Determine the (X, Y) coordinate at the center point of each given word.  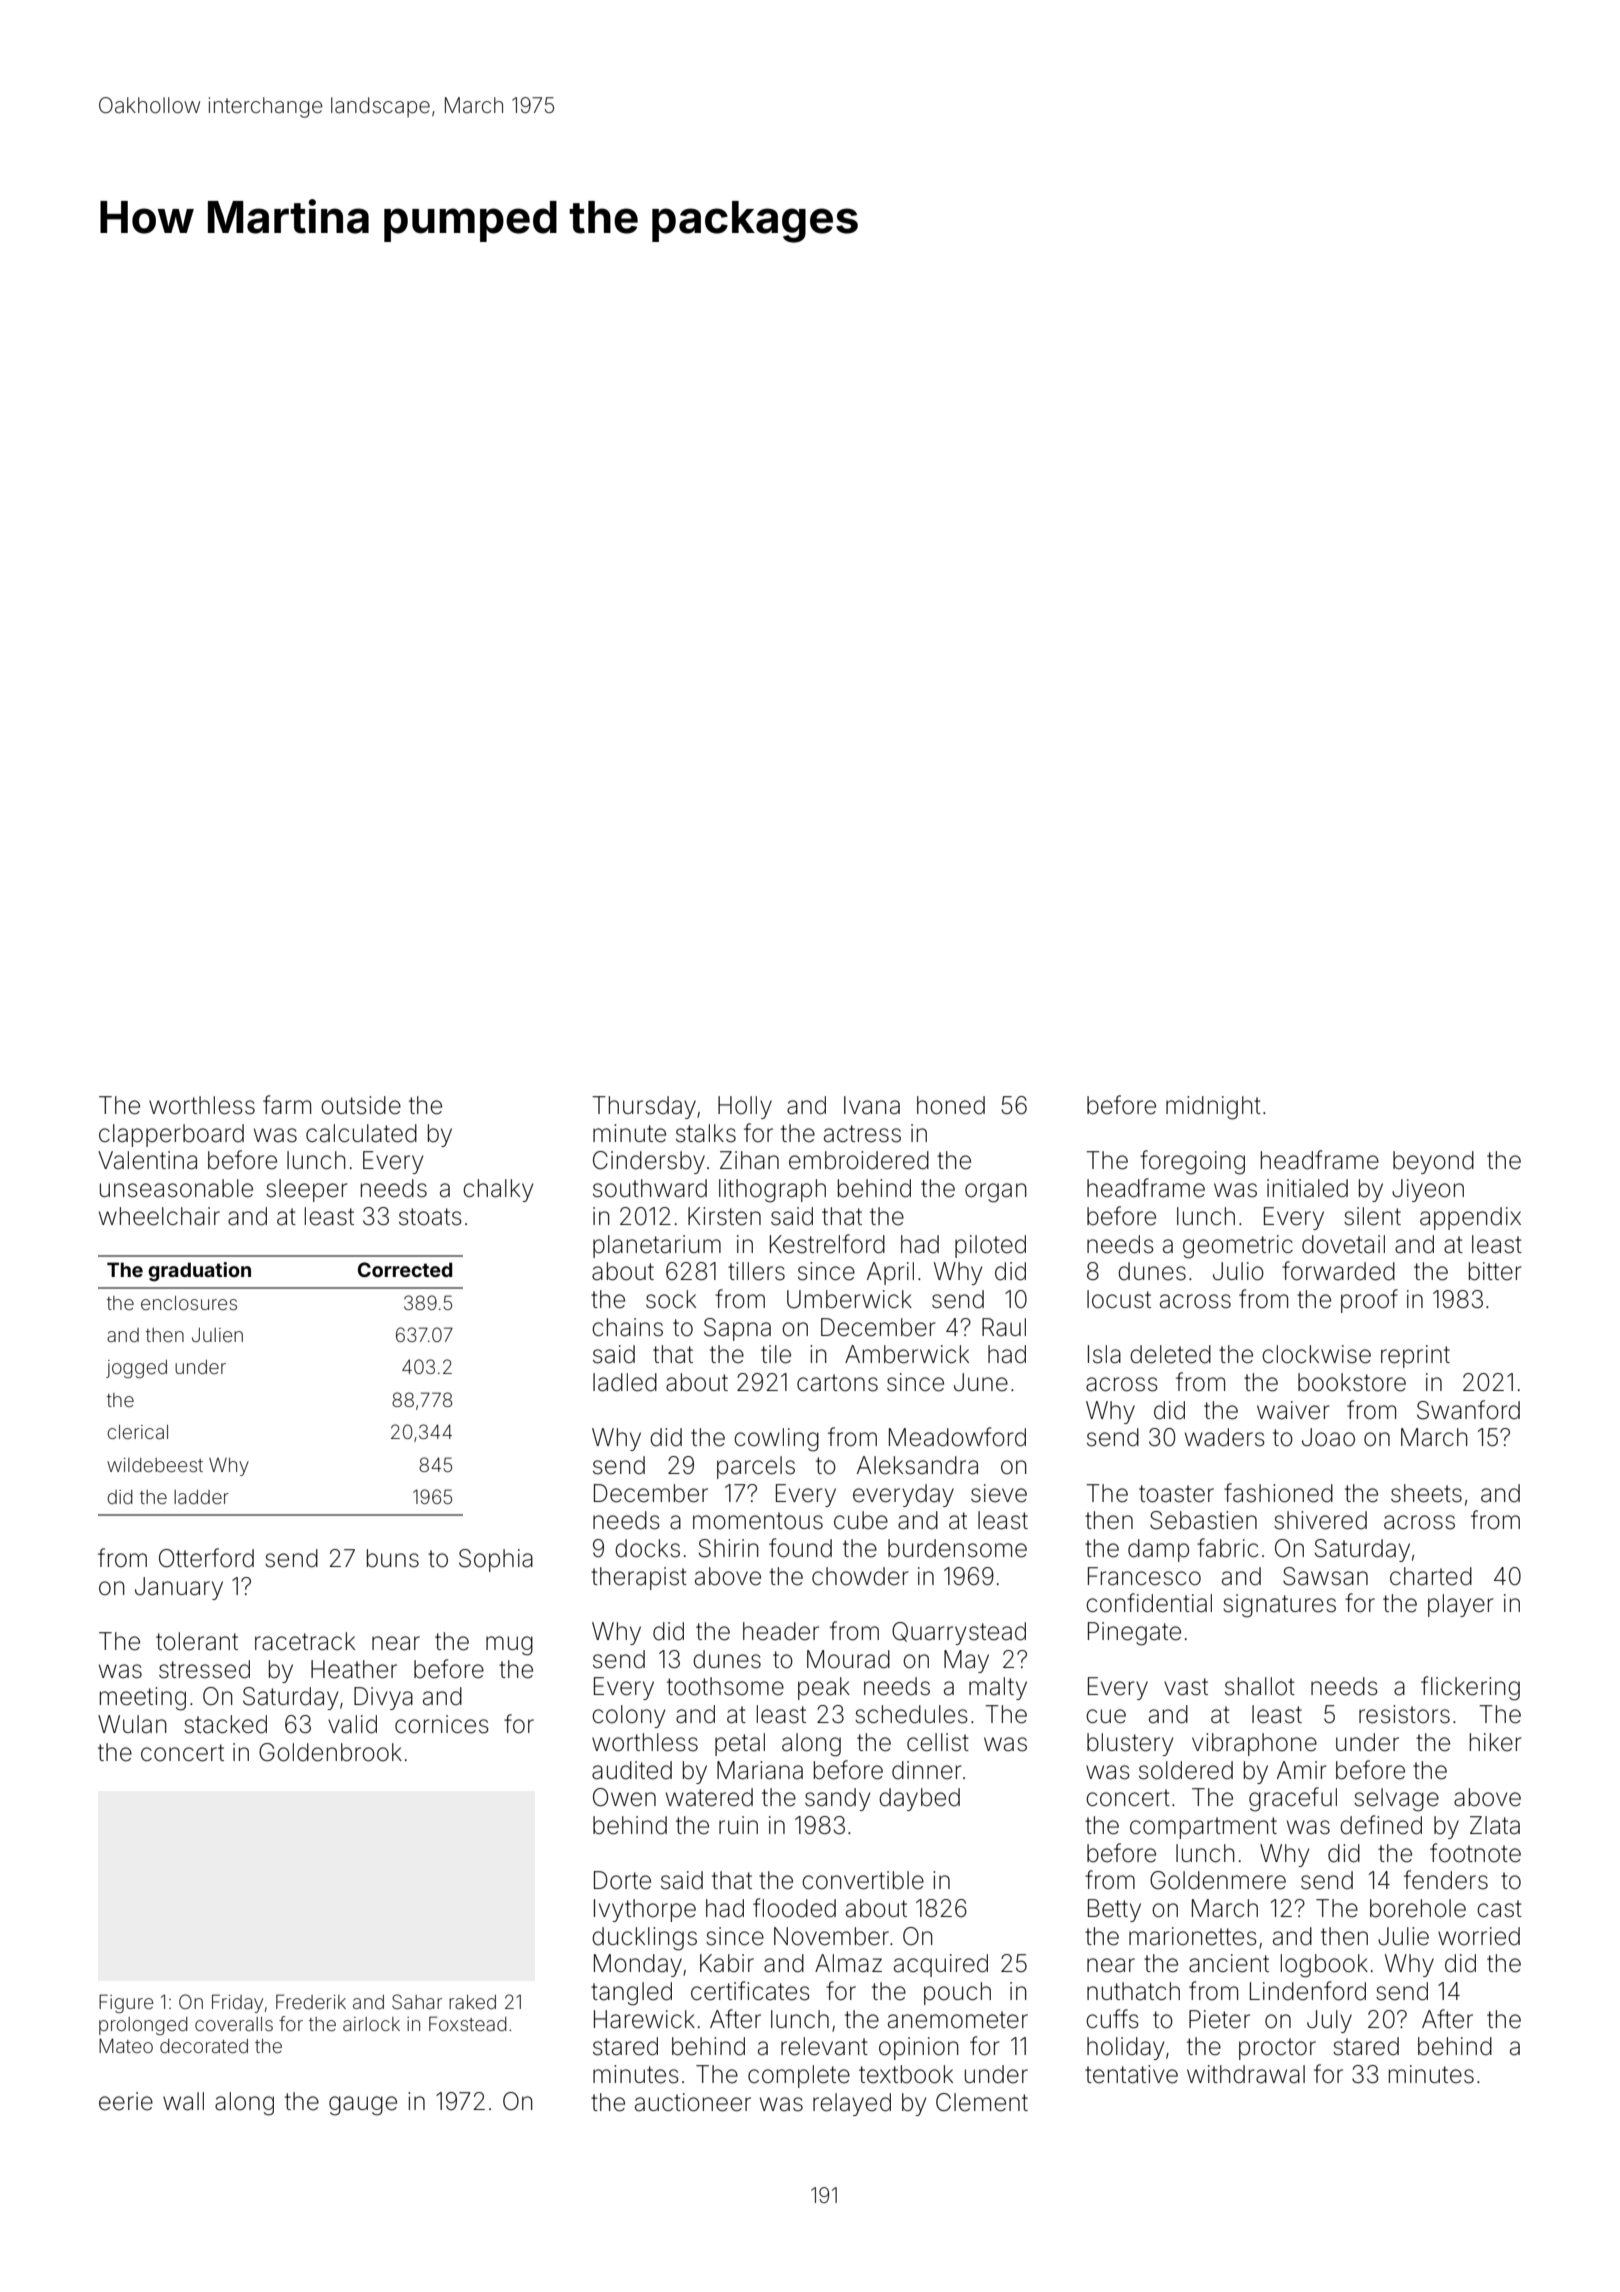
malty (998, 1688)
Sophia (496, 1560)
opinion (919, 2048)
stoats (430, 1217)
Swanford (1468, 1410)
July (1329, 2021)
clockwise (1316, 1354)
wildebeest (155, 1465)
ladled (625, 1382)
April (890, 1273)
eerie (126, 2101)
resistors (1404, 1714)
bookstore (1352, 1382)
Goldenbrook (330, 1752)
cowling (776, 1440)
